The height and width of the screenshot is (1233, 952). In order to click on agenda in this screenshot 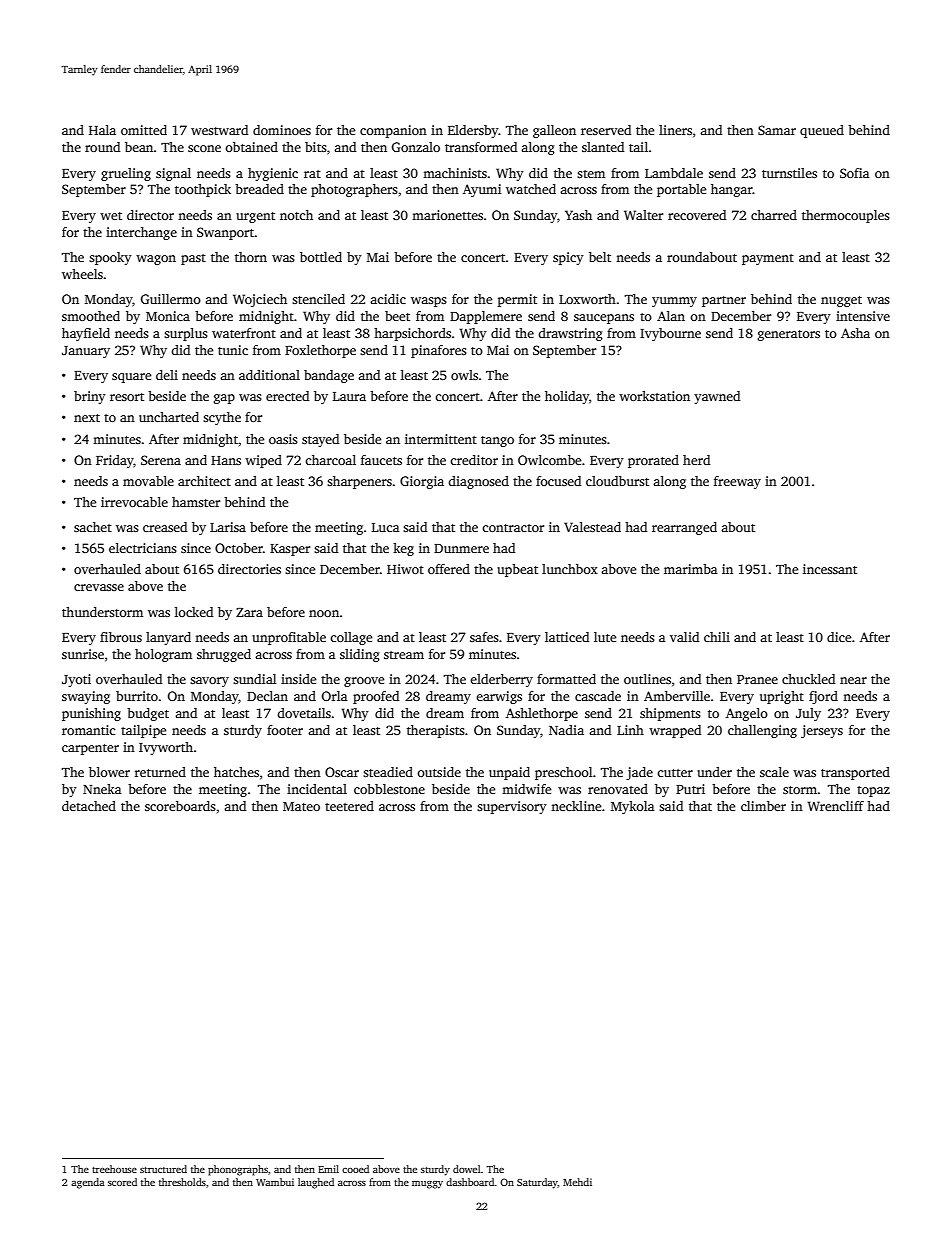, I will do `click(88, 1183)`.
